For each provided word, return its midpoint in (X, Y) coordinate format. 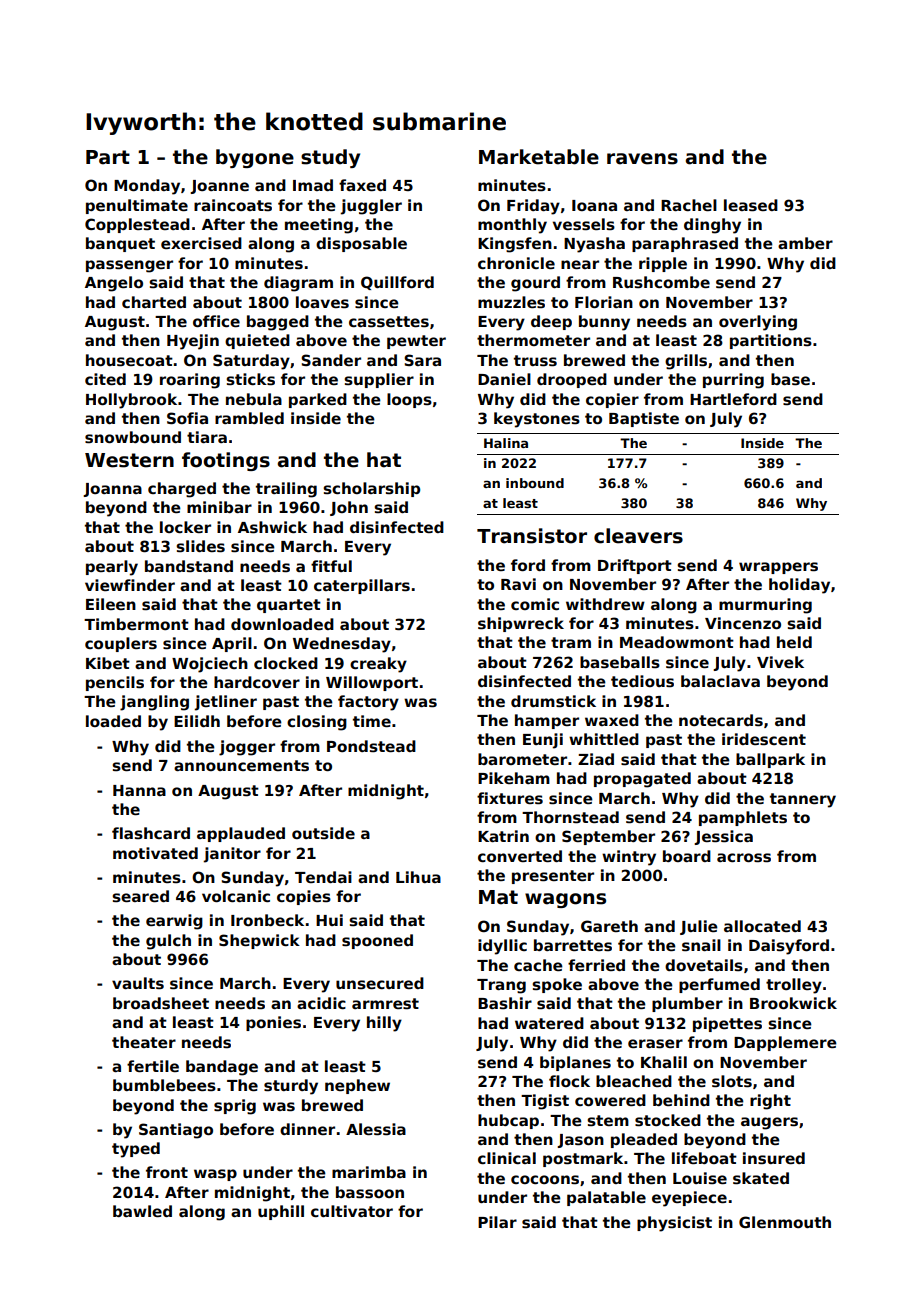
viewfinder (130, 585)
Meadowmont (677, 642)
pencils (115, 683)
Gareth (609, 926)
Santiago (176, 1131)
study (330, 158)
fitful (331, 566)
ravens (642, 159)
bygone (255, 158)
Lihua (418, 877)
